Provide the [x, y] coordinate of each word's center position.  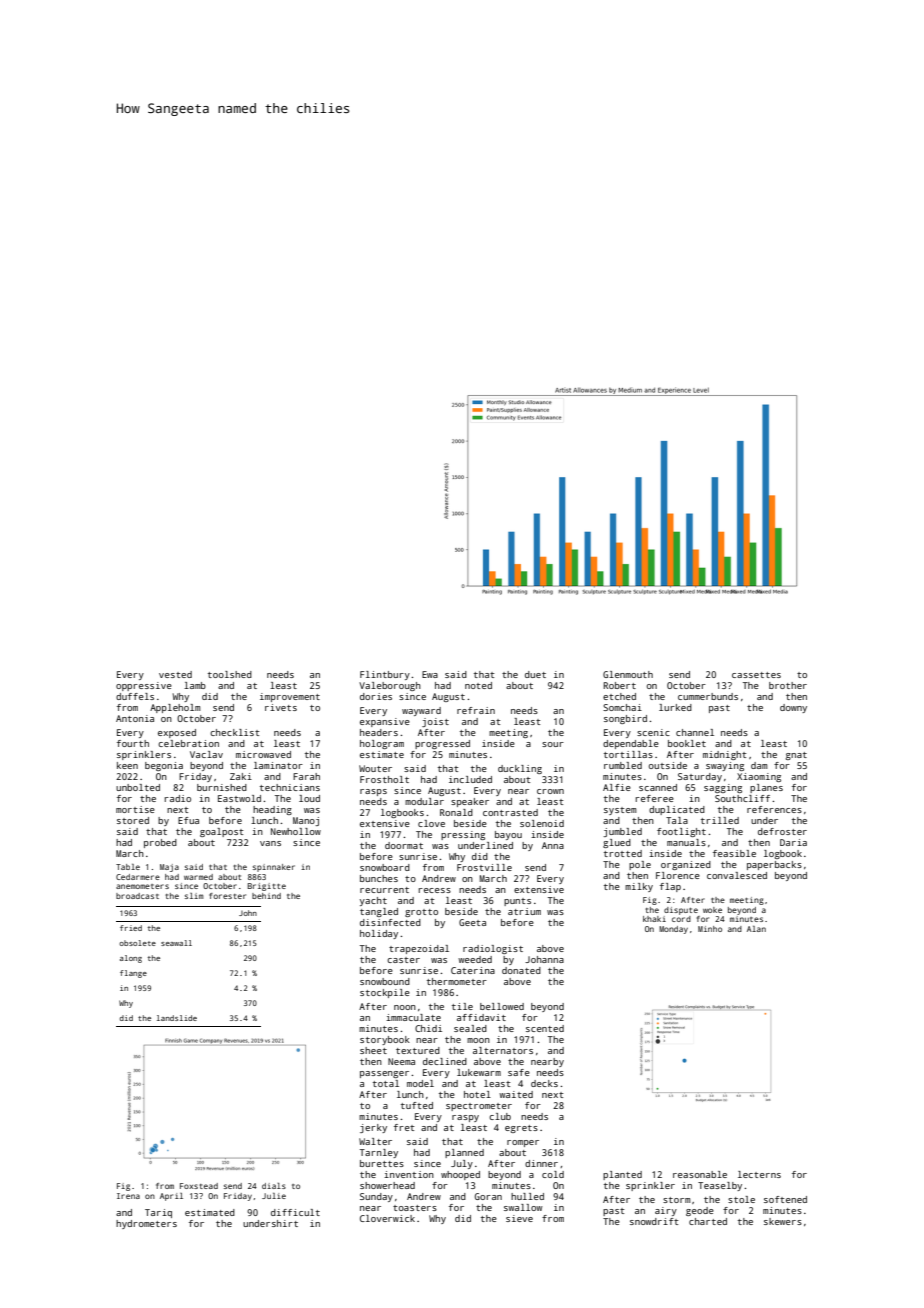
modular [424, 801]
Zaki [241, 776]
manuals [686, 842]
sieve [519, 1218]
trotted [623, 853]
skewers [783, 1221]
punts [517, 902]
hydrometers [146, 1224]
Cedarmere [138, 877]
